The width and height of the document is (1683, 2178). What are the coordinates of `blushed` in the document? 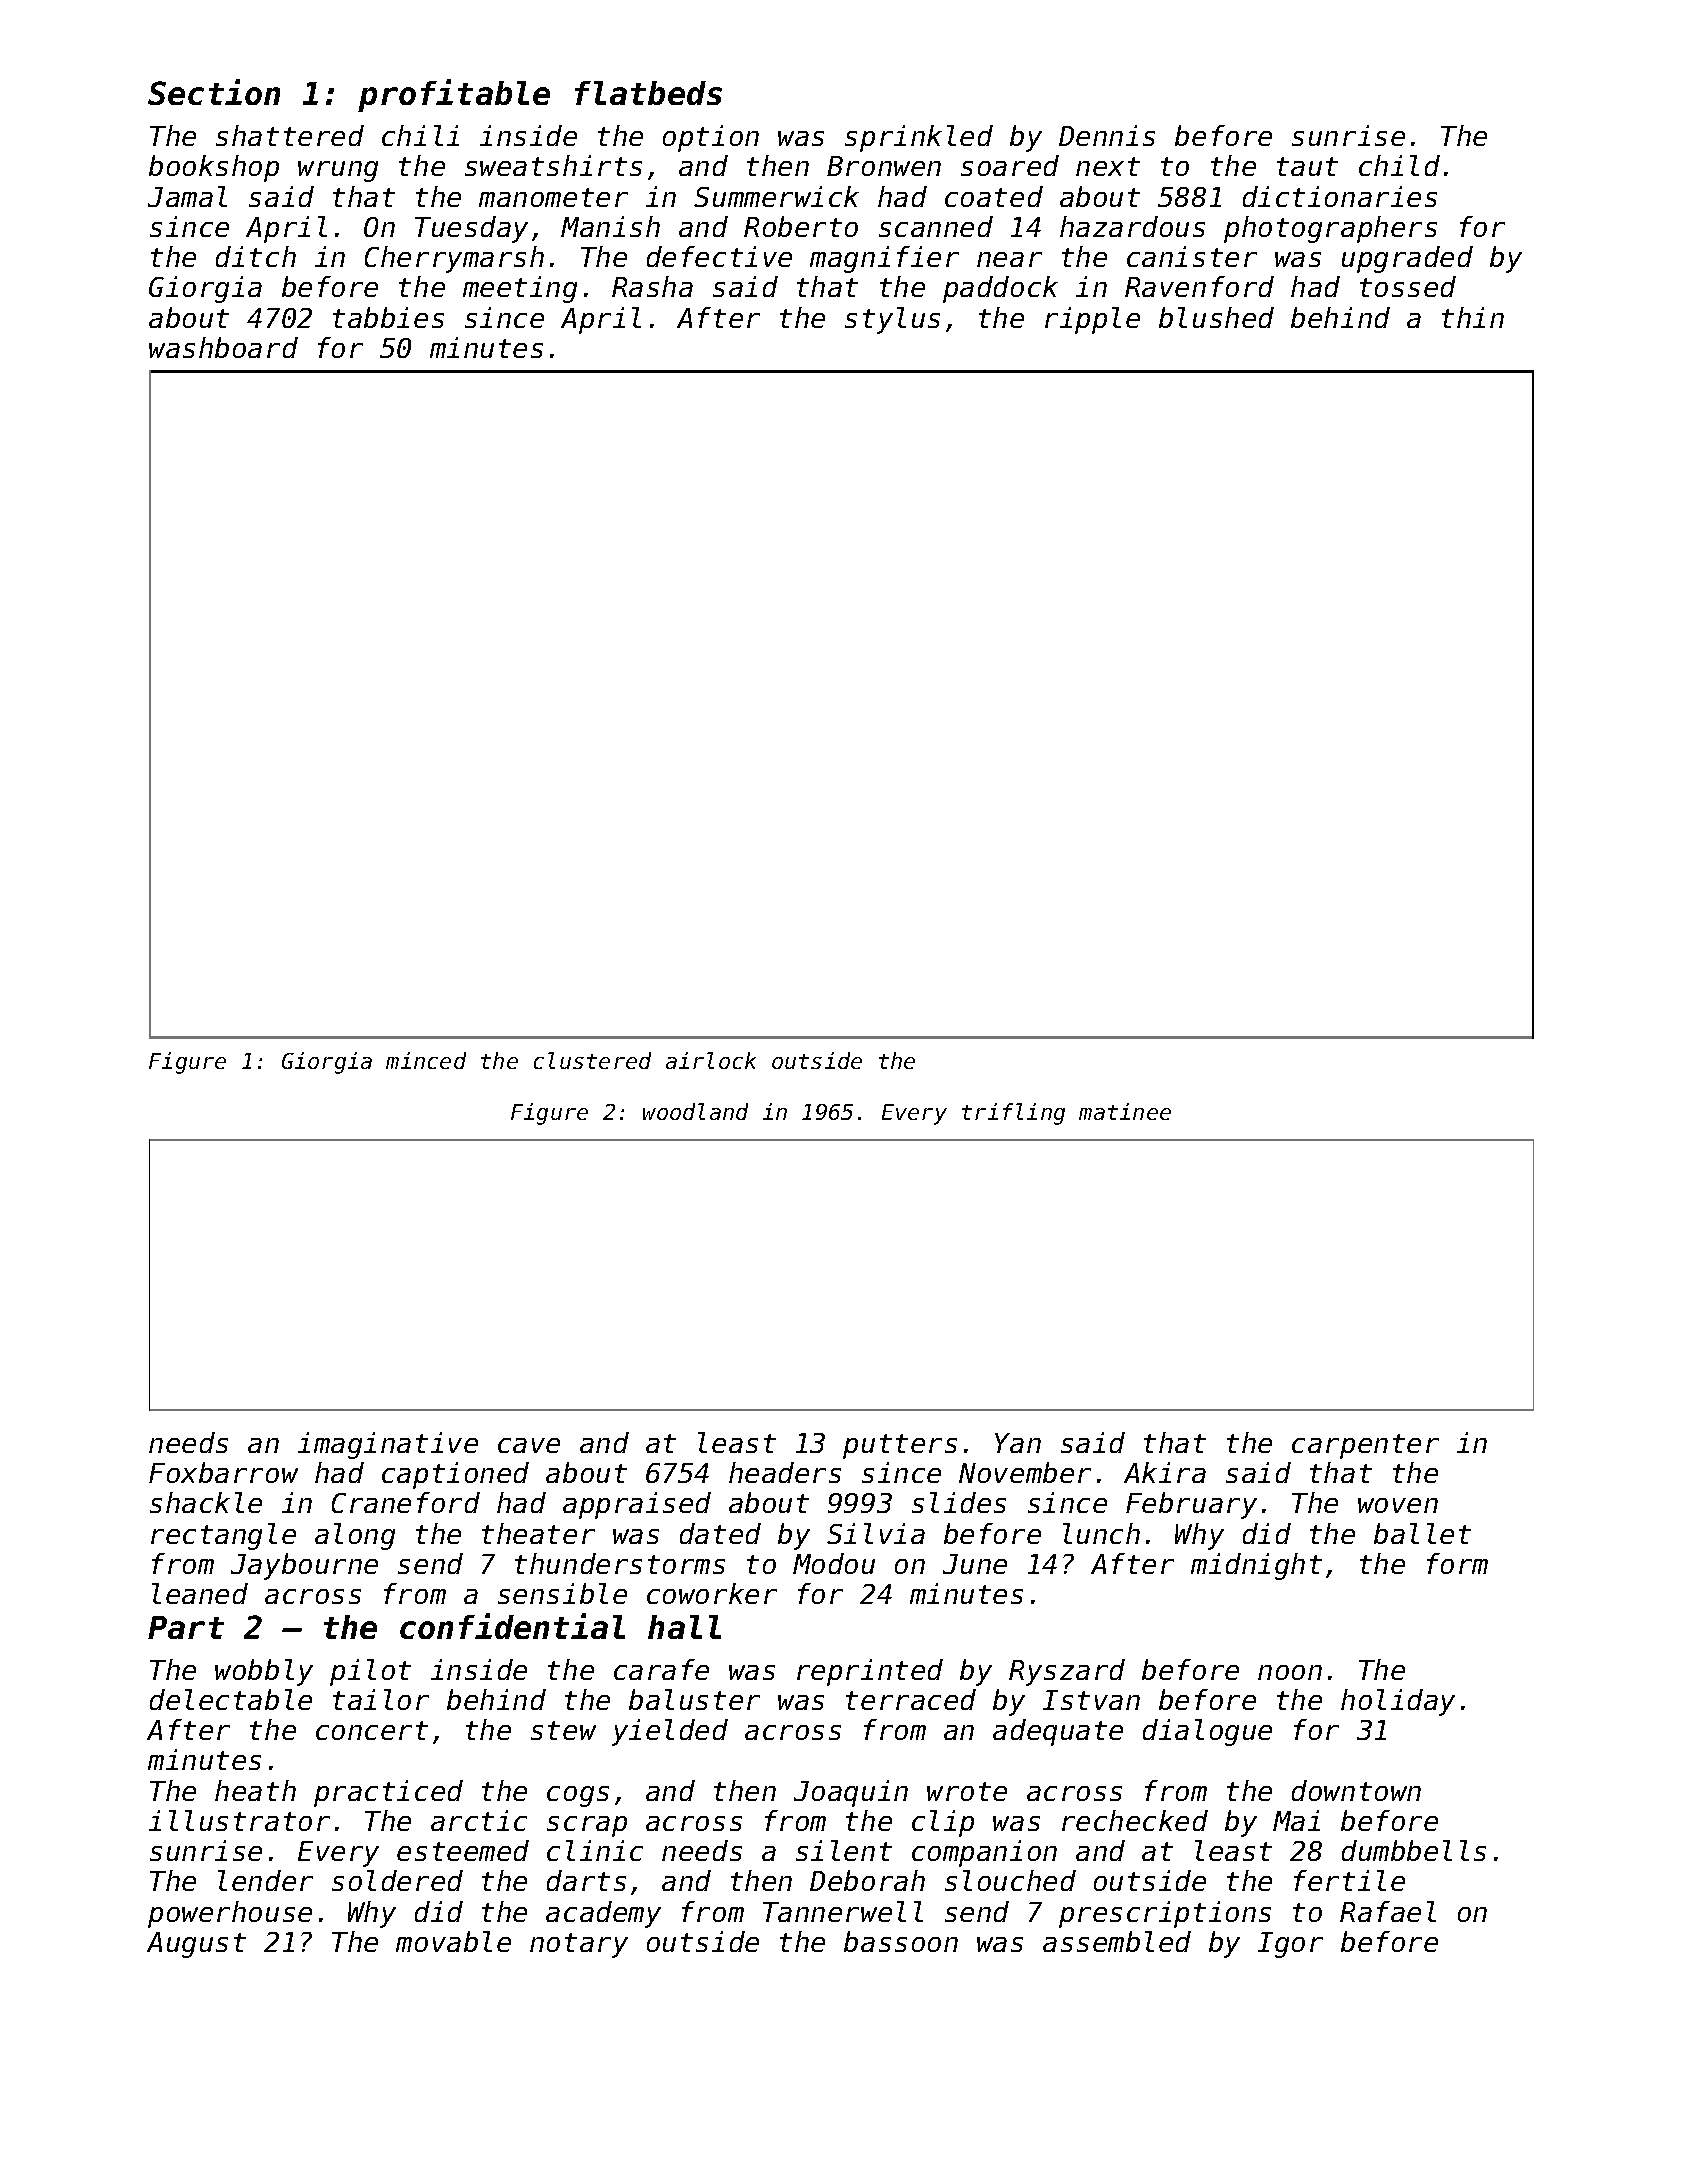 It's located at (1216, 317).
